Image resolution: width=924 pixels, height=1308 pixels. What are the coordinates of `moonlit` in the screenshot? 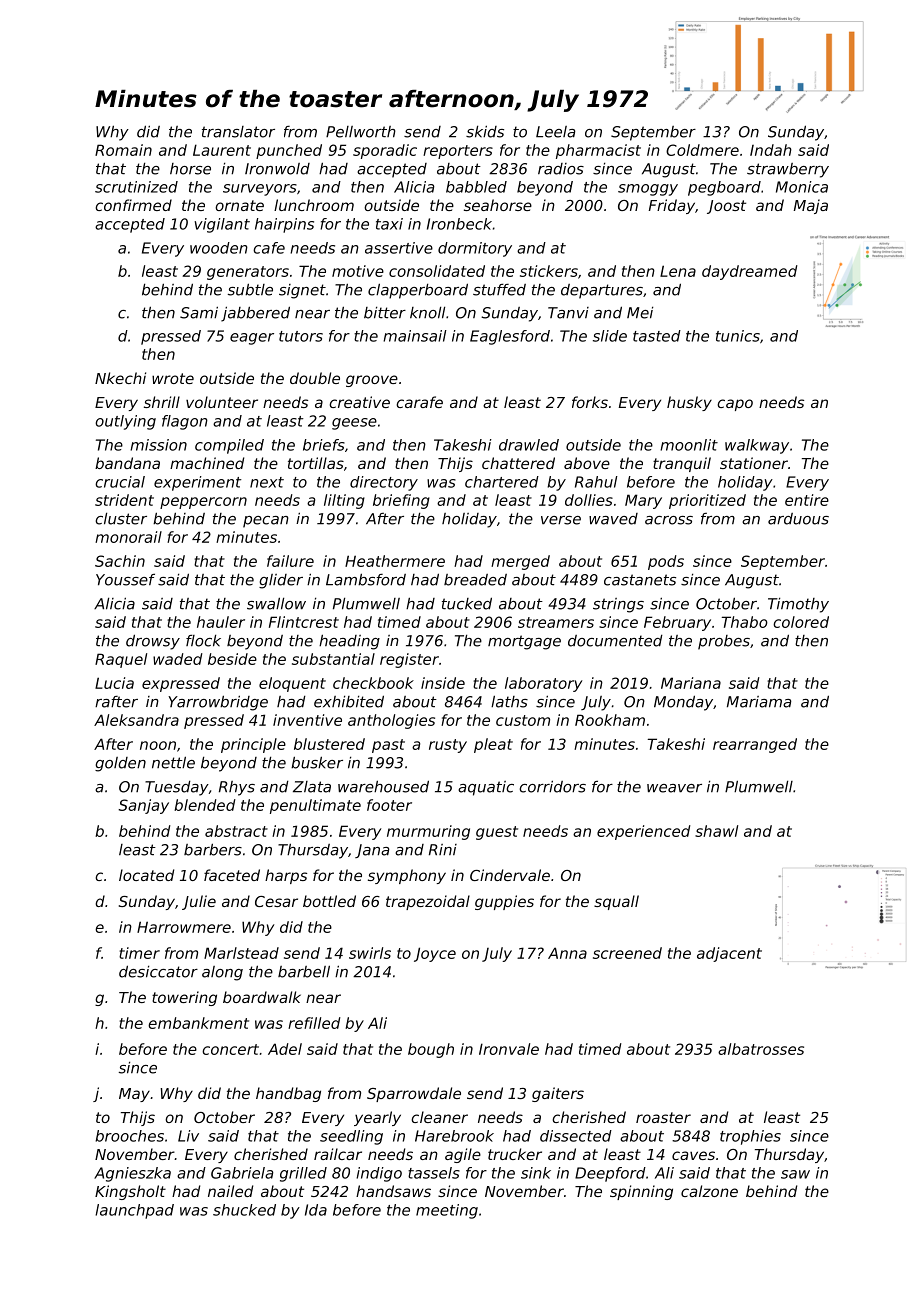 It's located at (689, 445).
